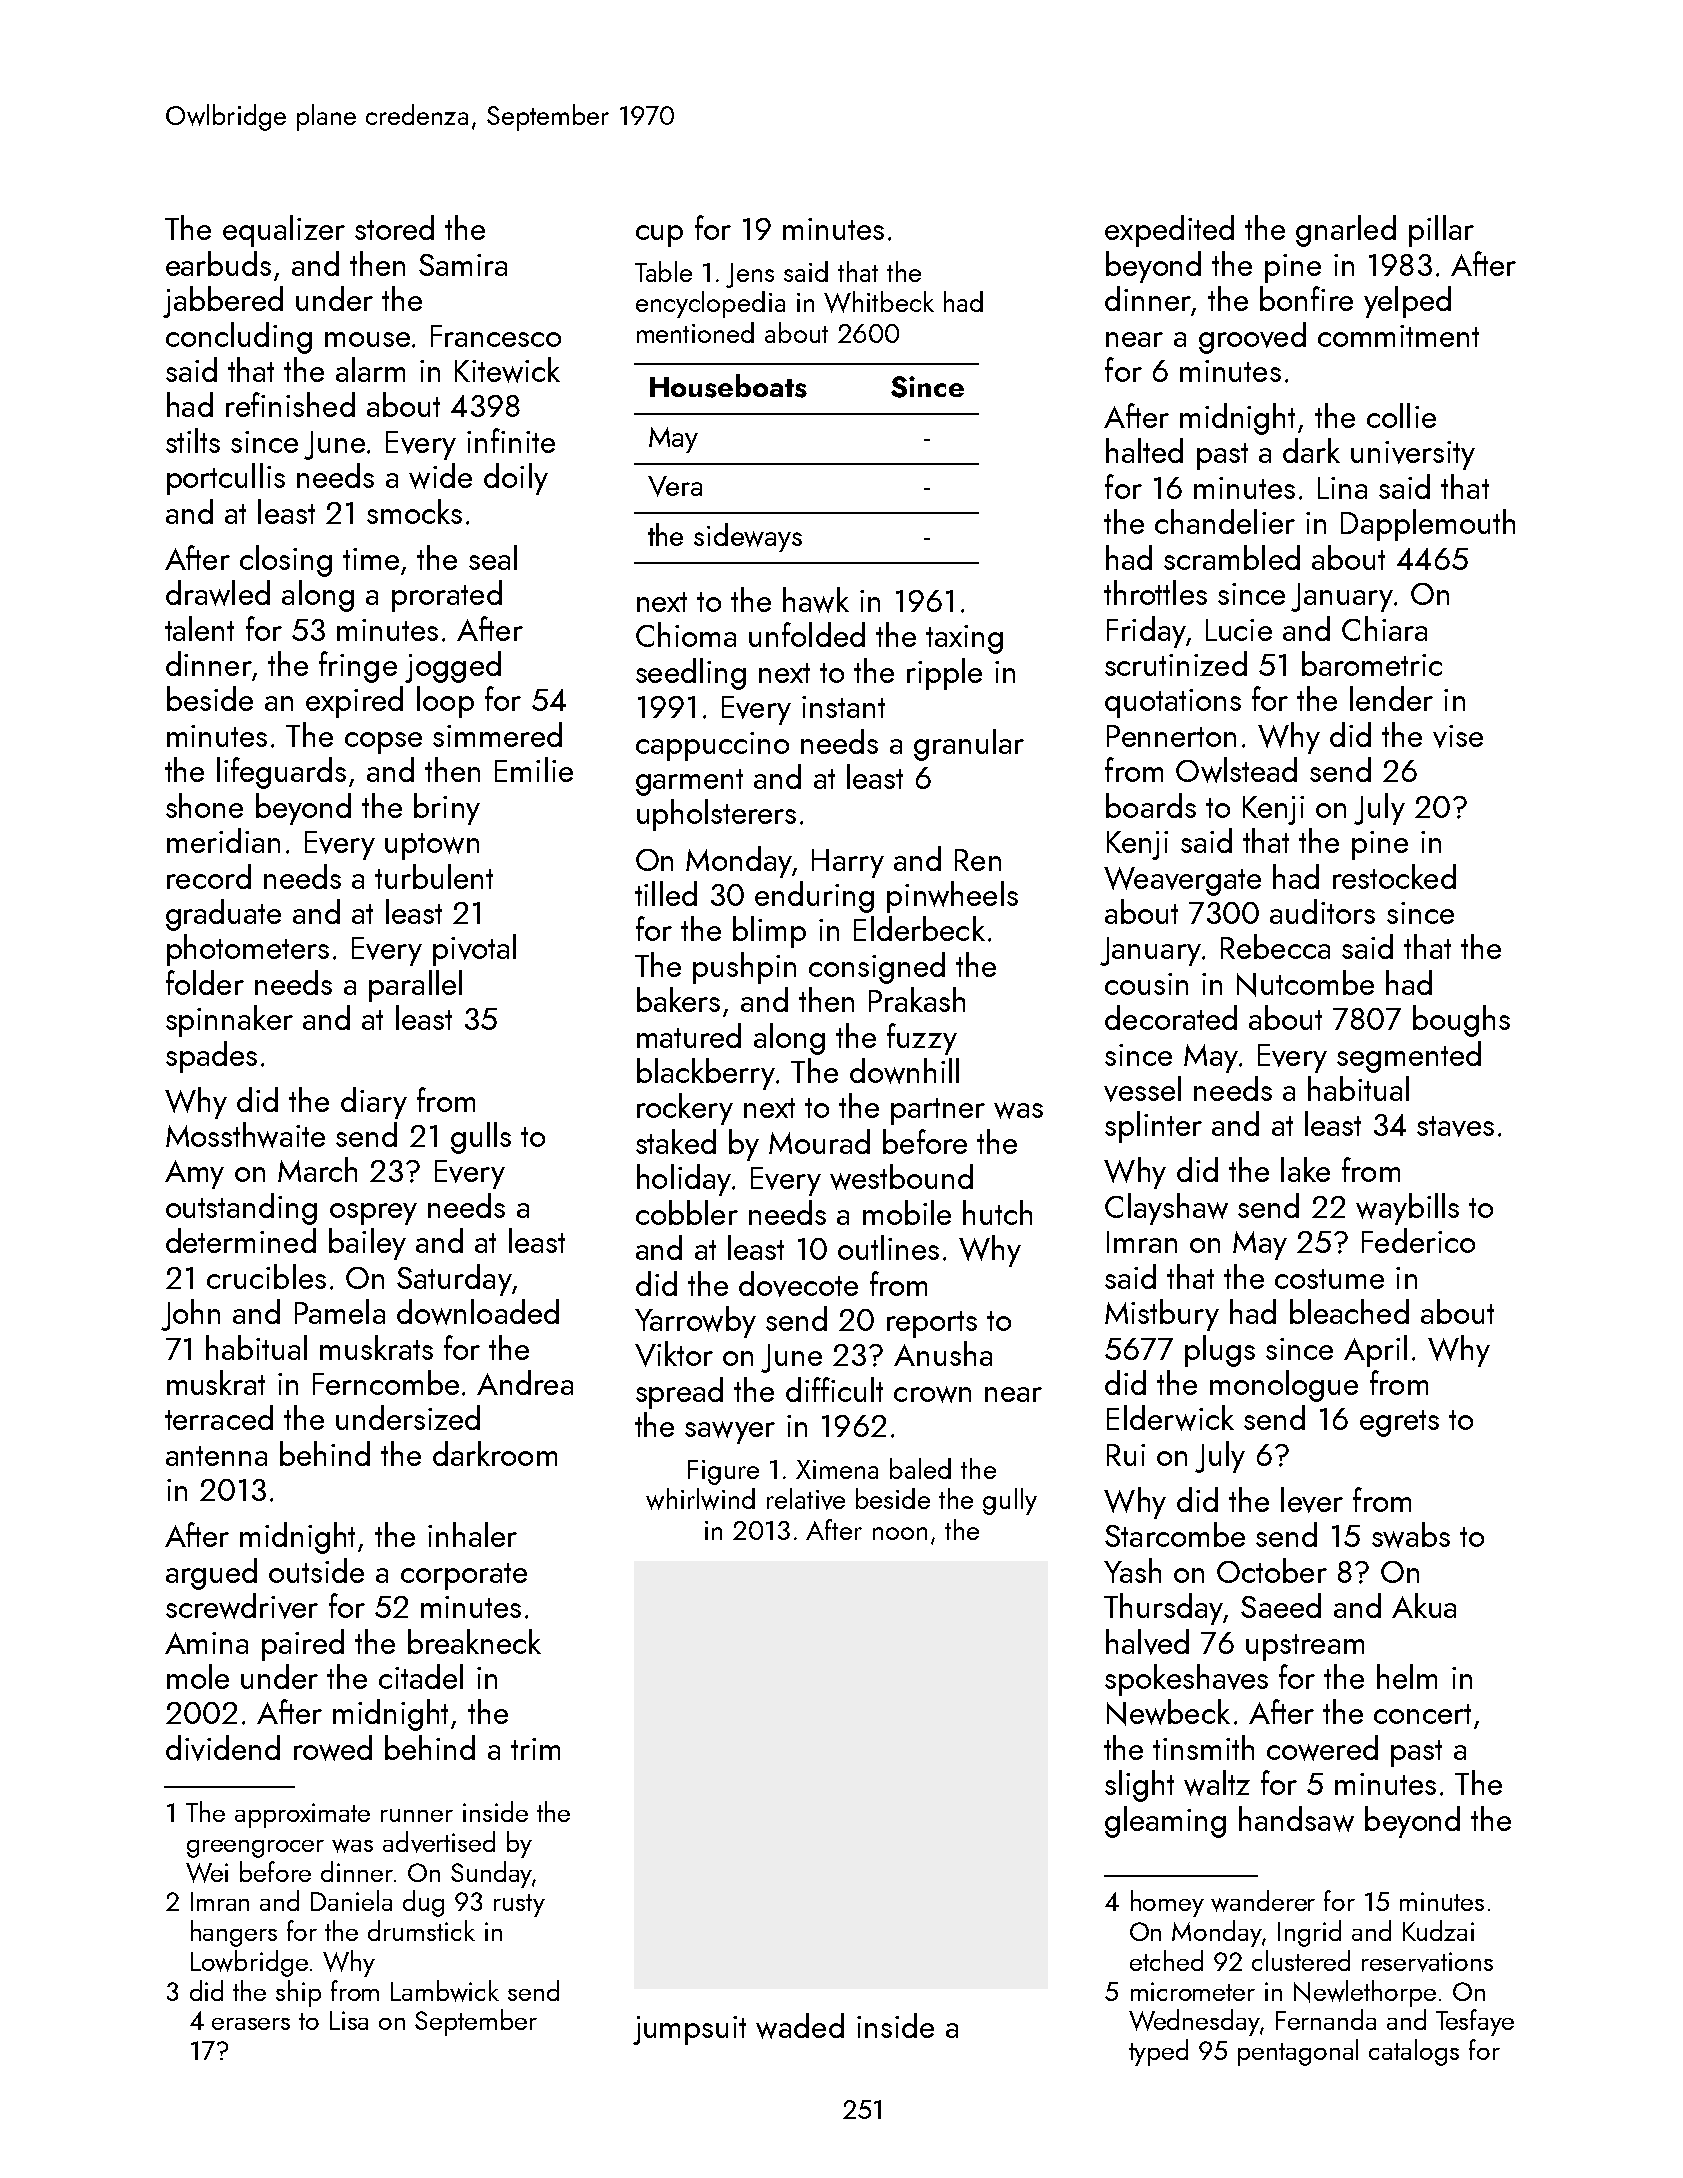  Describe the element at coordinates (432, 846) in the screenshot. I see `uptown` at that location.
